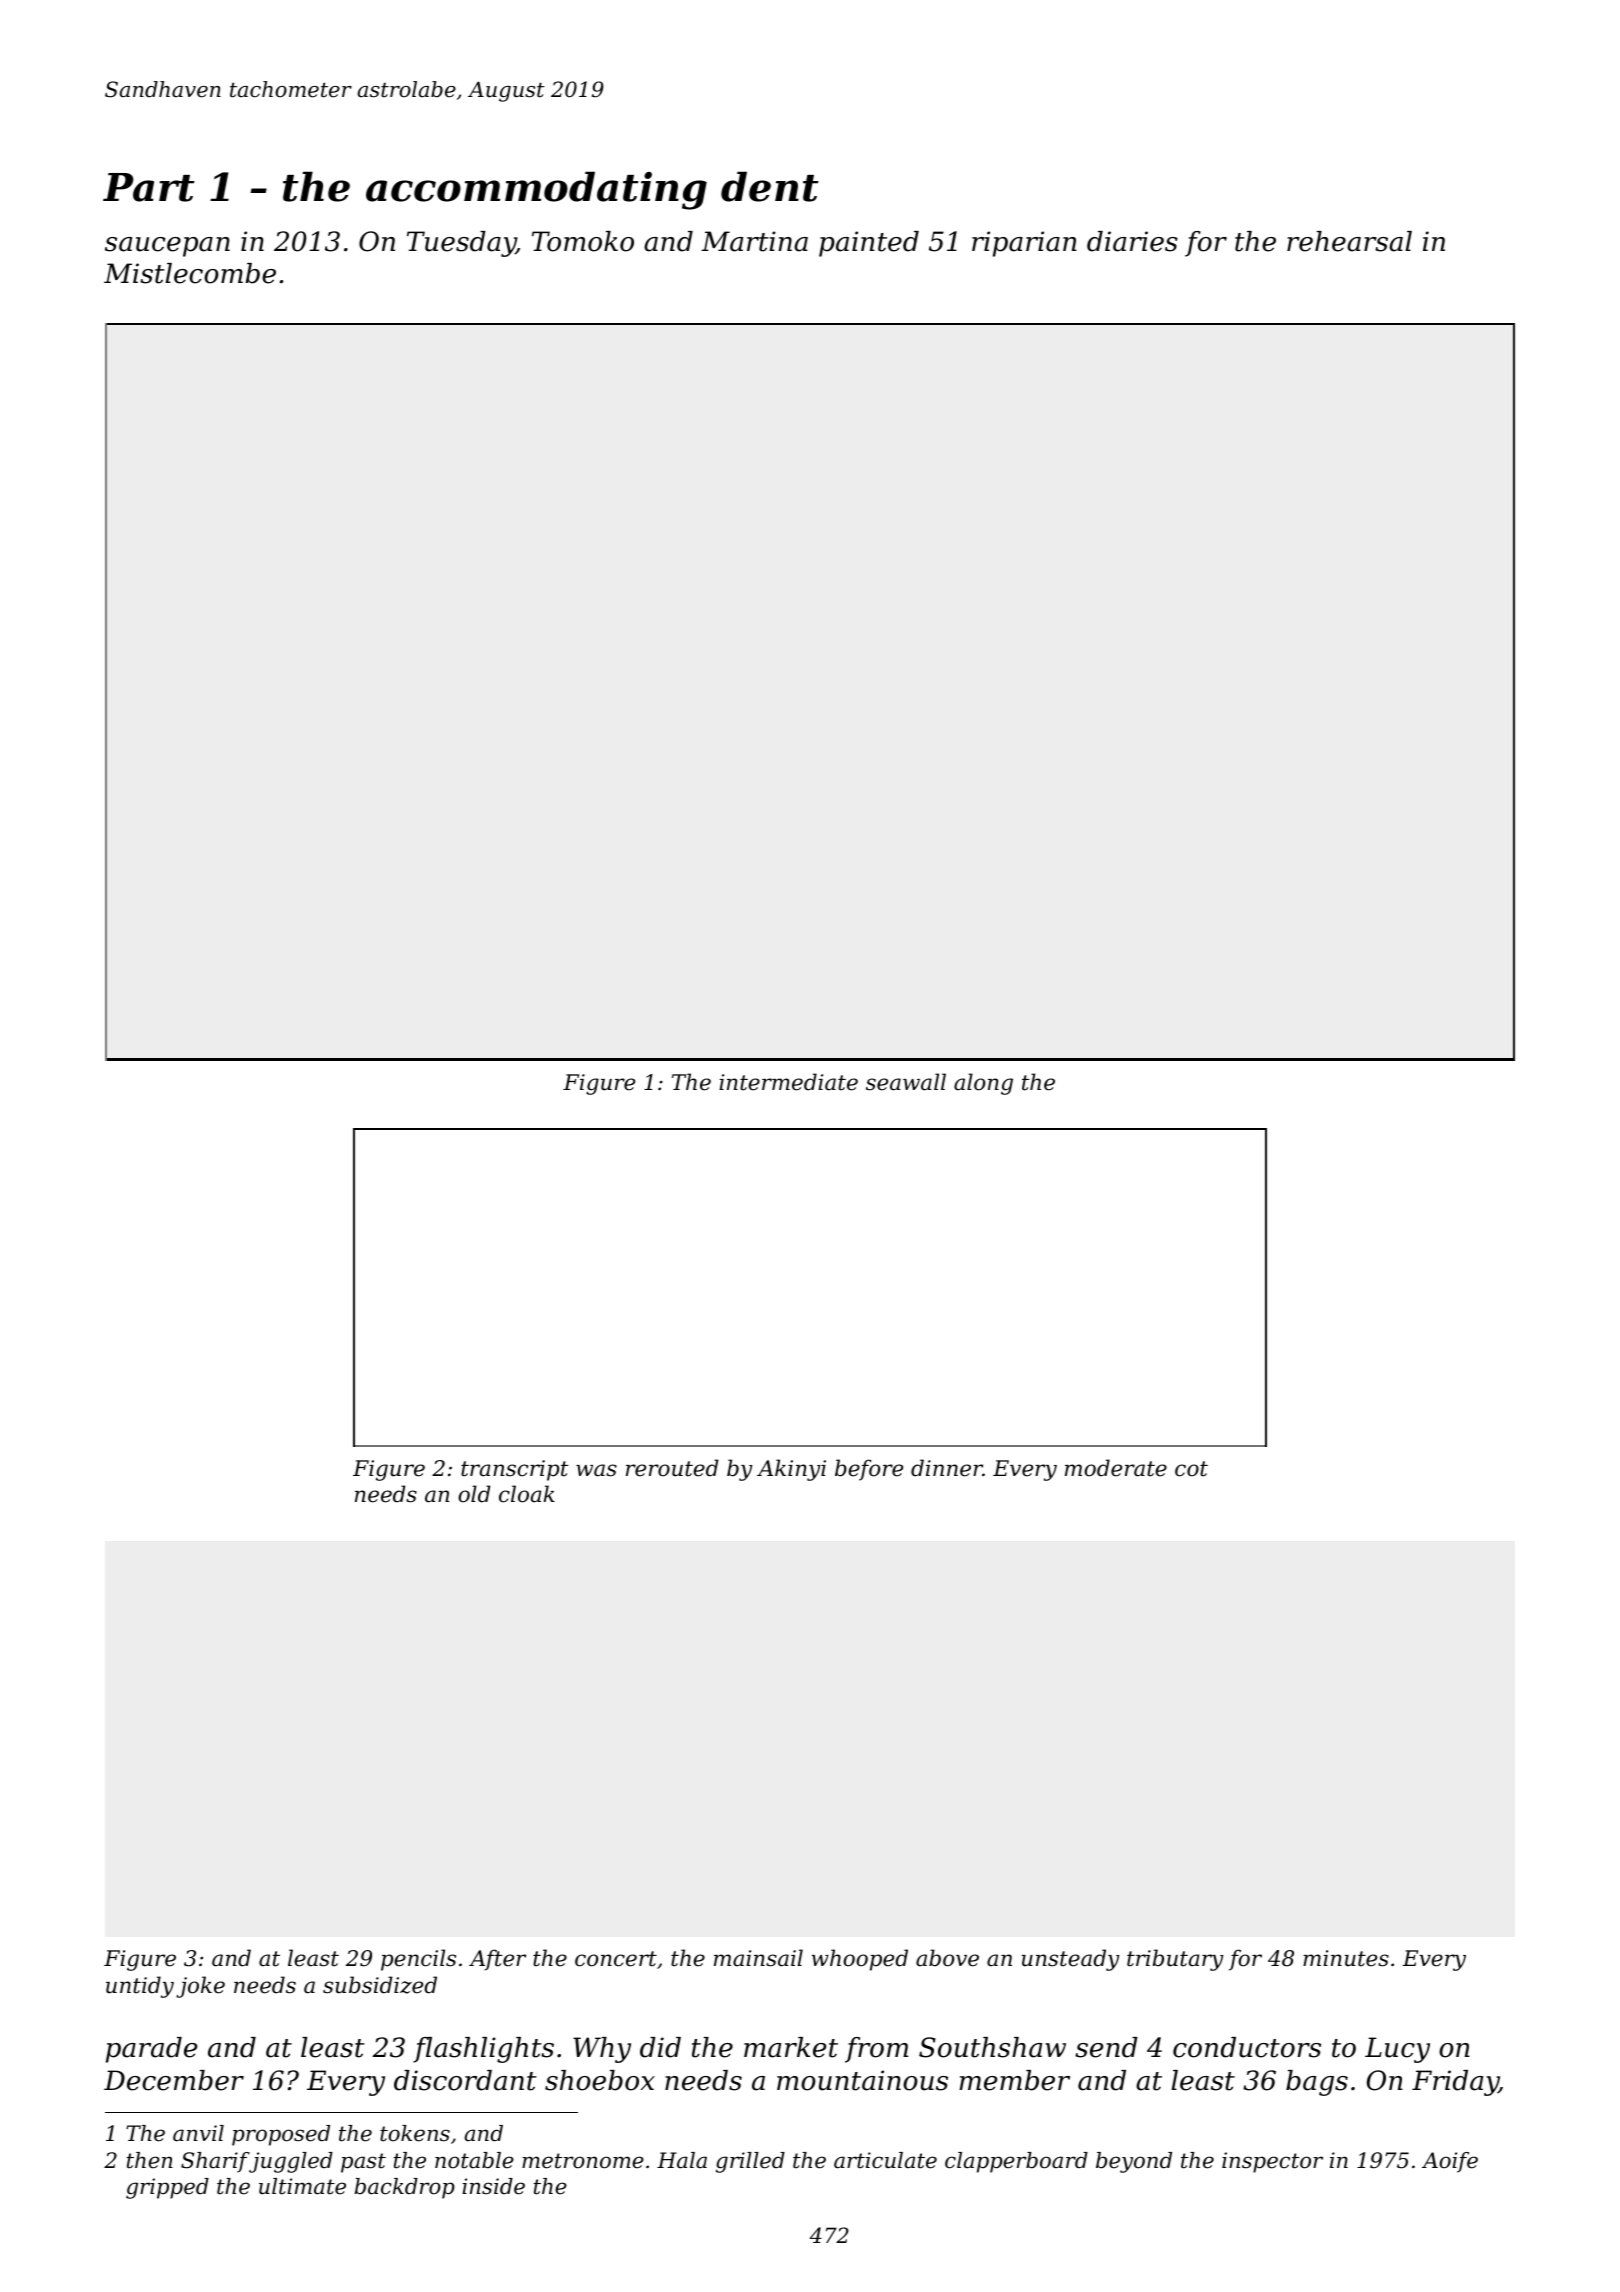 The width and height of the page is (1620, 2292). I want to click on Lucy, so click(1397, 2050).
